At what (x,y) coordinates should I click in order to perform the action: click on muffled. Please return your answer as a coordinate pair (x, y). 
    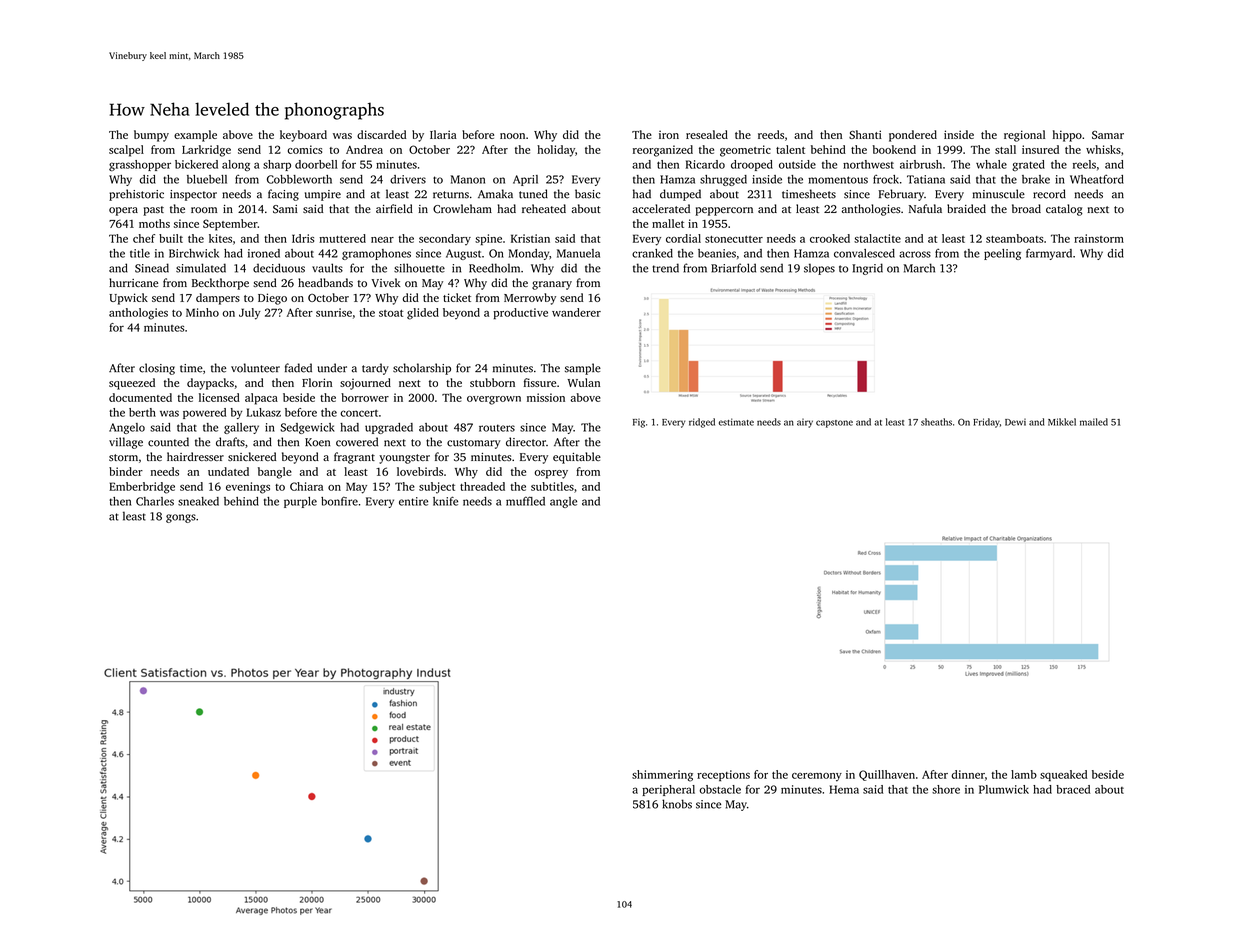
    Looking at the image, I should click on (525, 501).
